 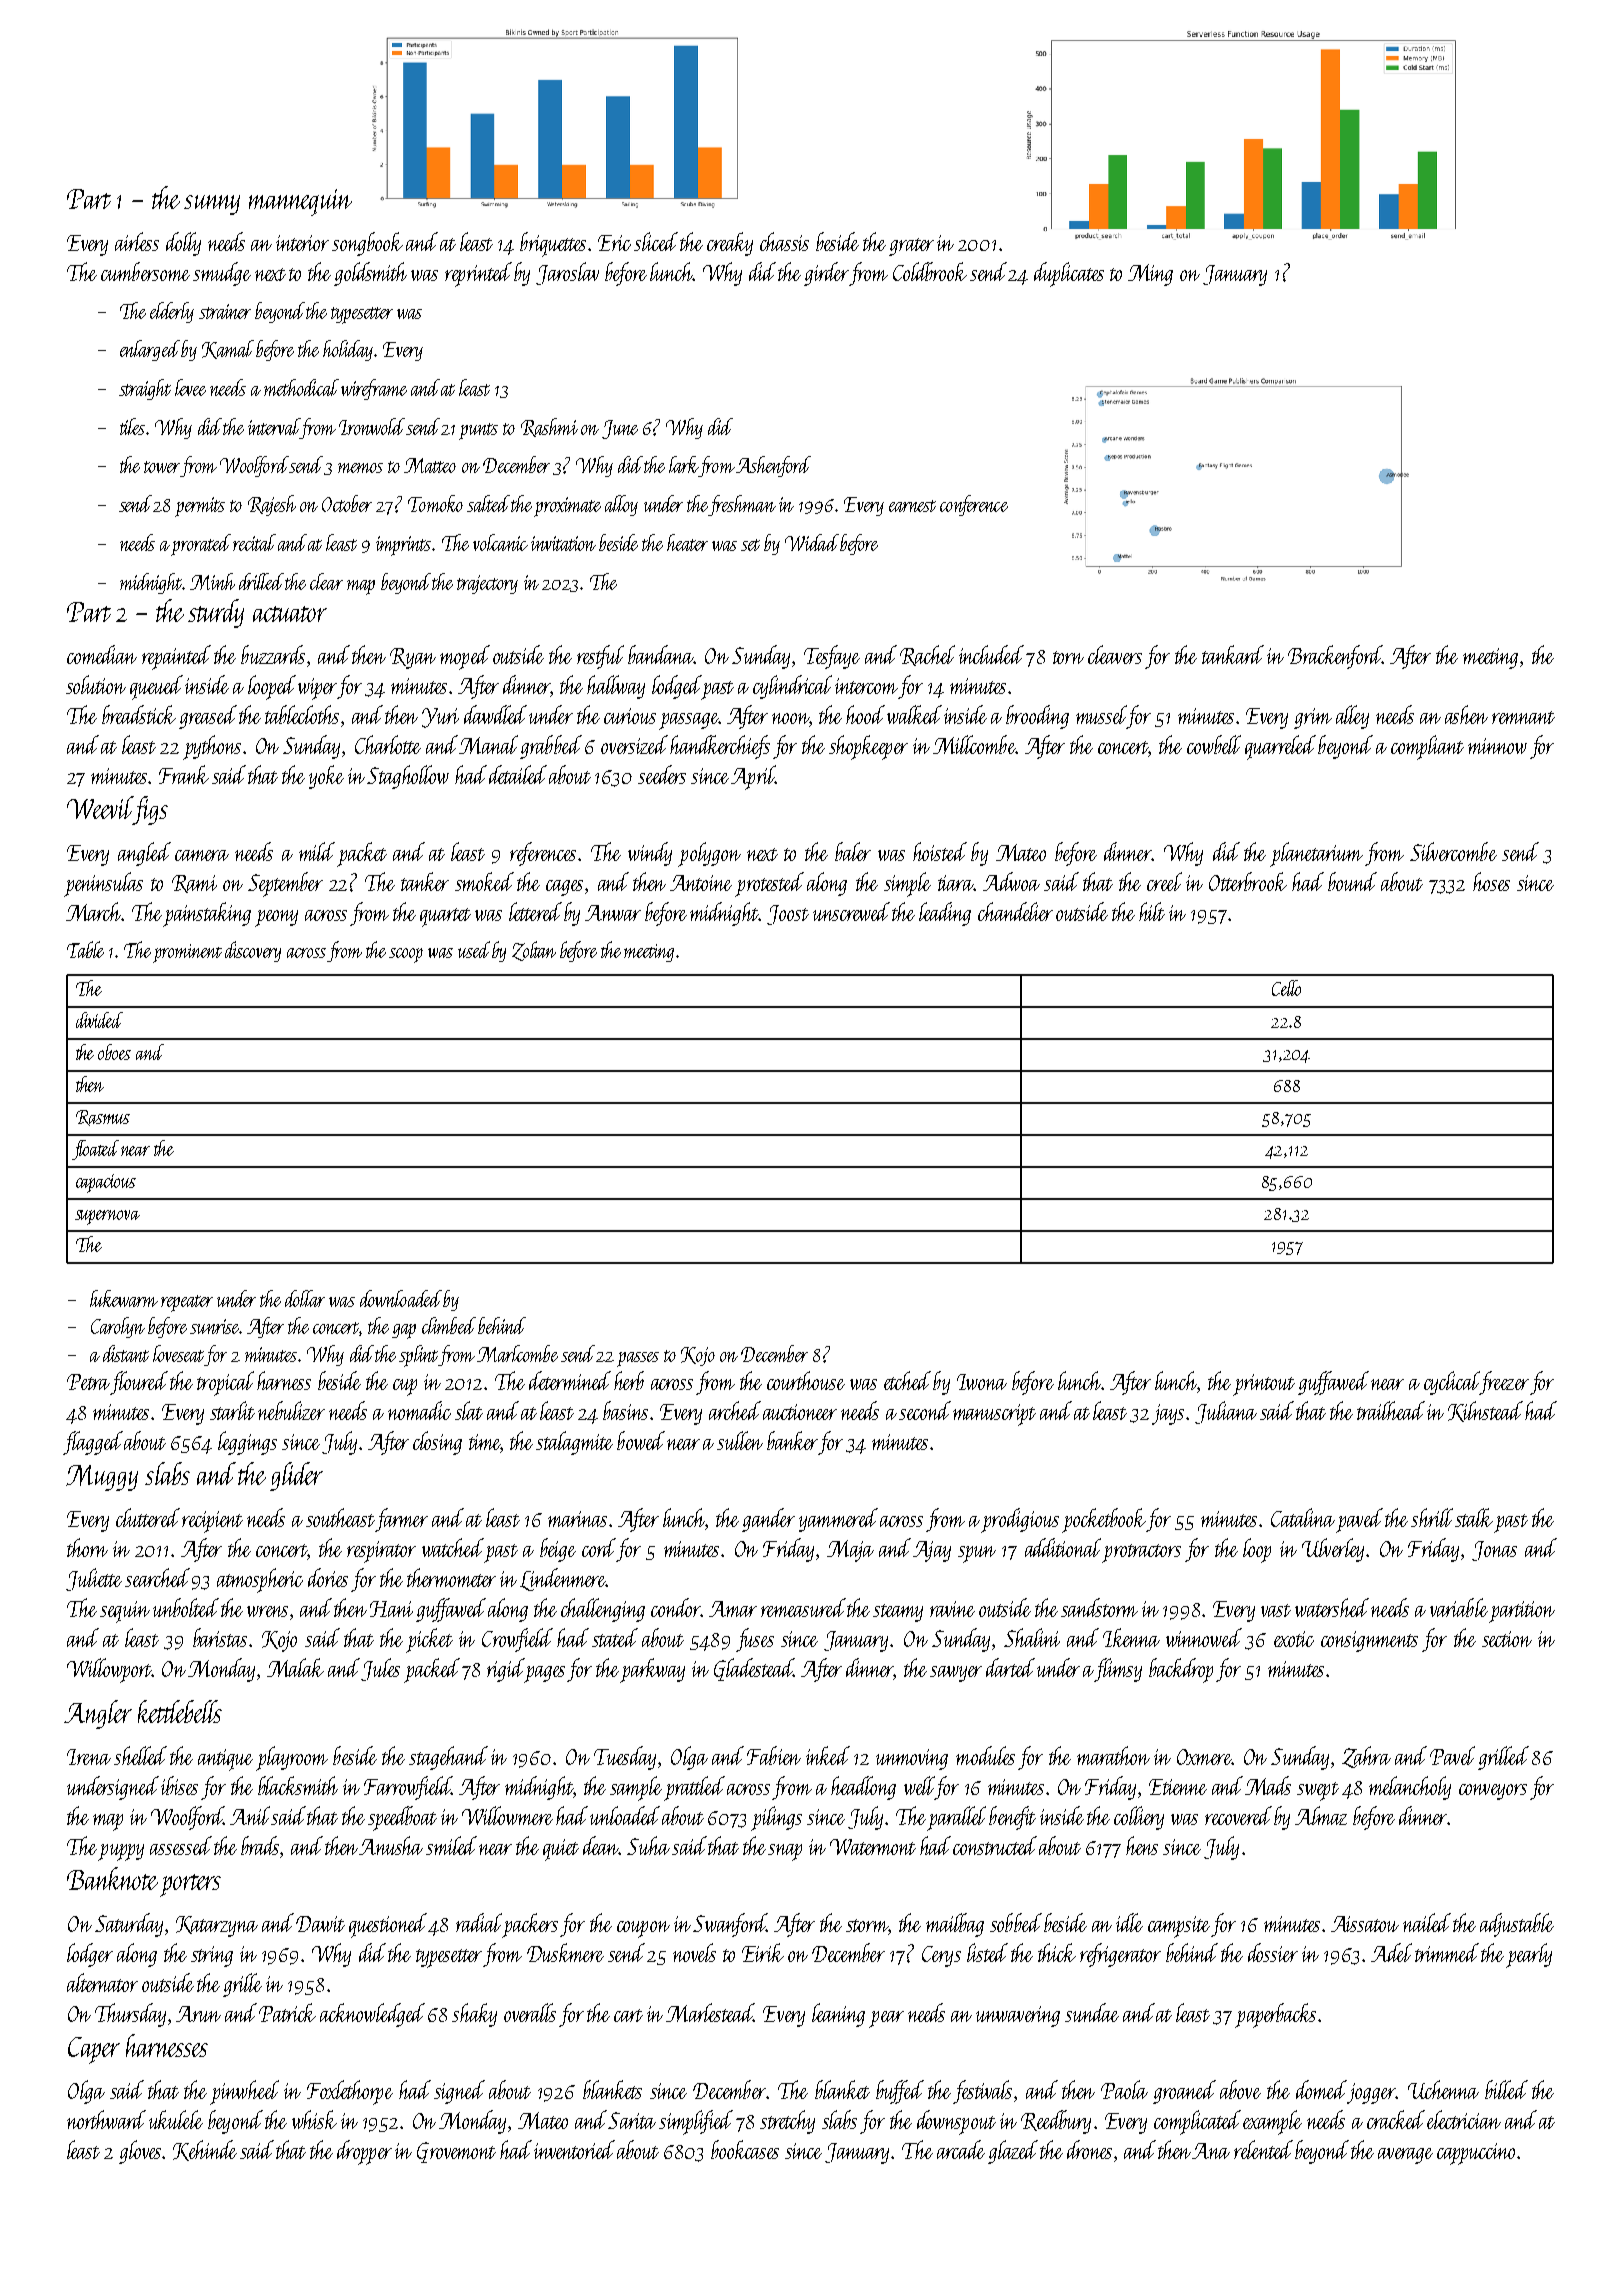 I want to click on Brackenford, so click(x=1335, y=657).
